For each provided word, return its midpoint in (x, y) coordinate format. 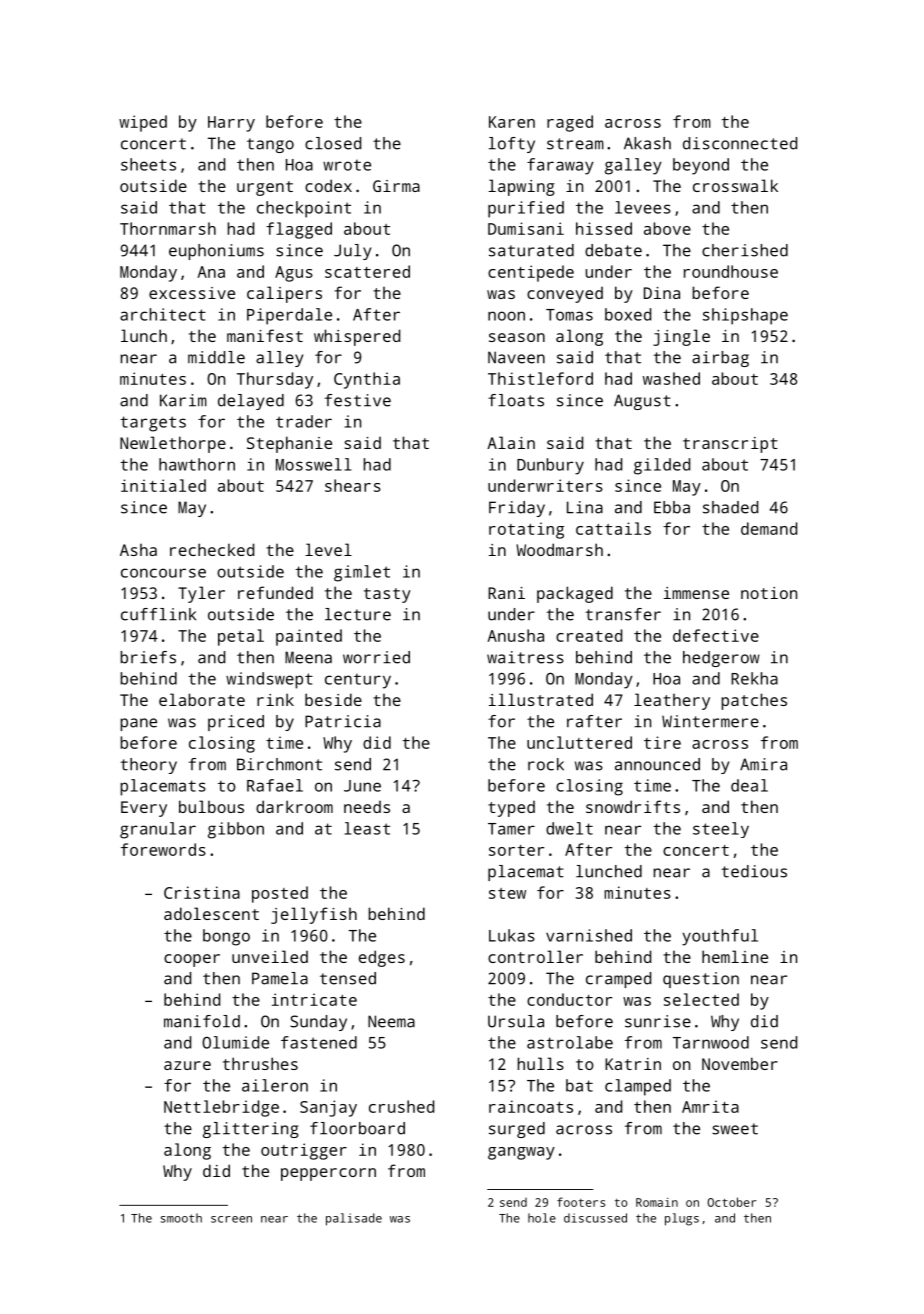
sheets (148, 164)
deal (749, 785)
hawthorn (197, 464)
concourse (163, 573)
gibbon (236, 830)
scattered (367, 271)
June (362, 786)
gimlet (362, 573)
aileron (275, 1085)
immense (696, 593)
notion (769, 593)
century (358, 681)
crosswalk (735, 185)
